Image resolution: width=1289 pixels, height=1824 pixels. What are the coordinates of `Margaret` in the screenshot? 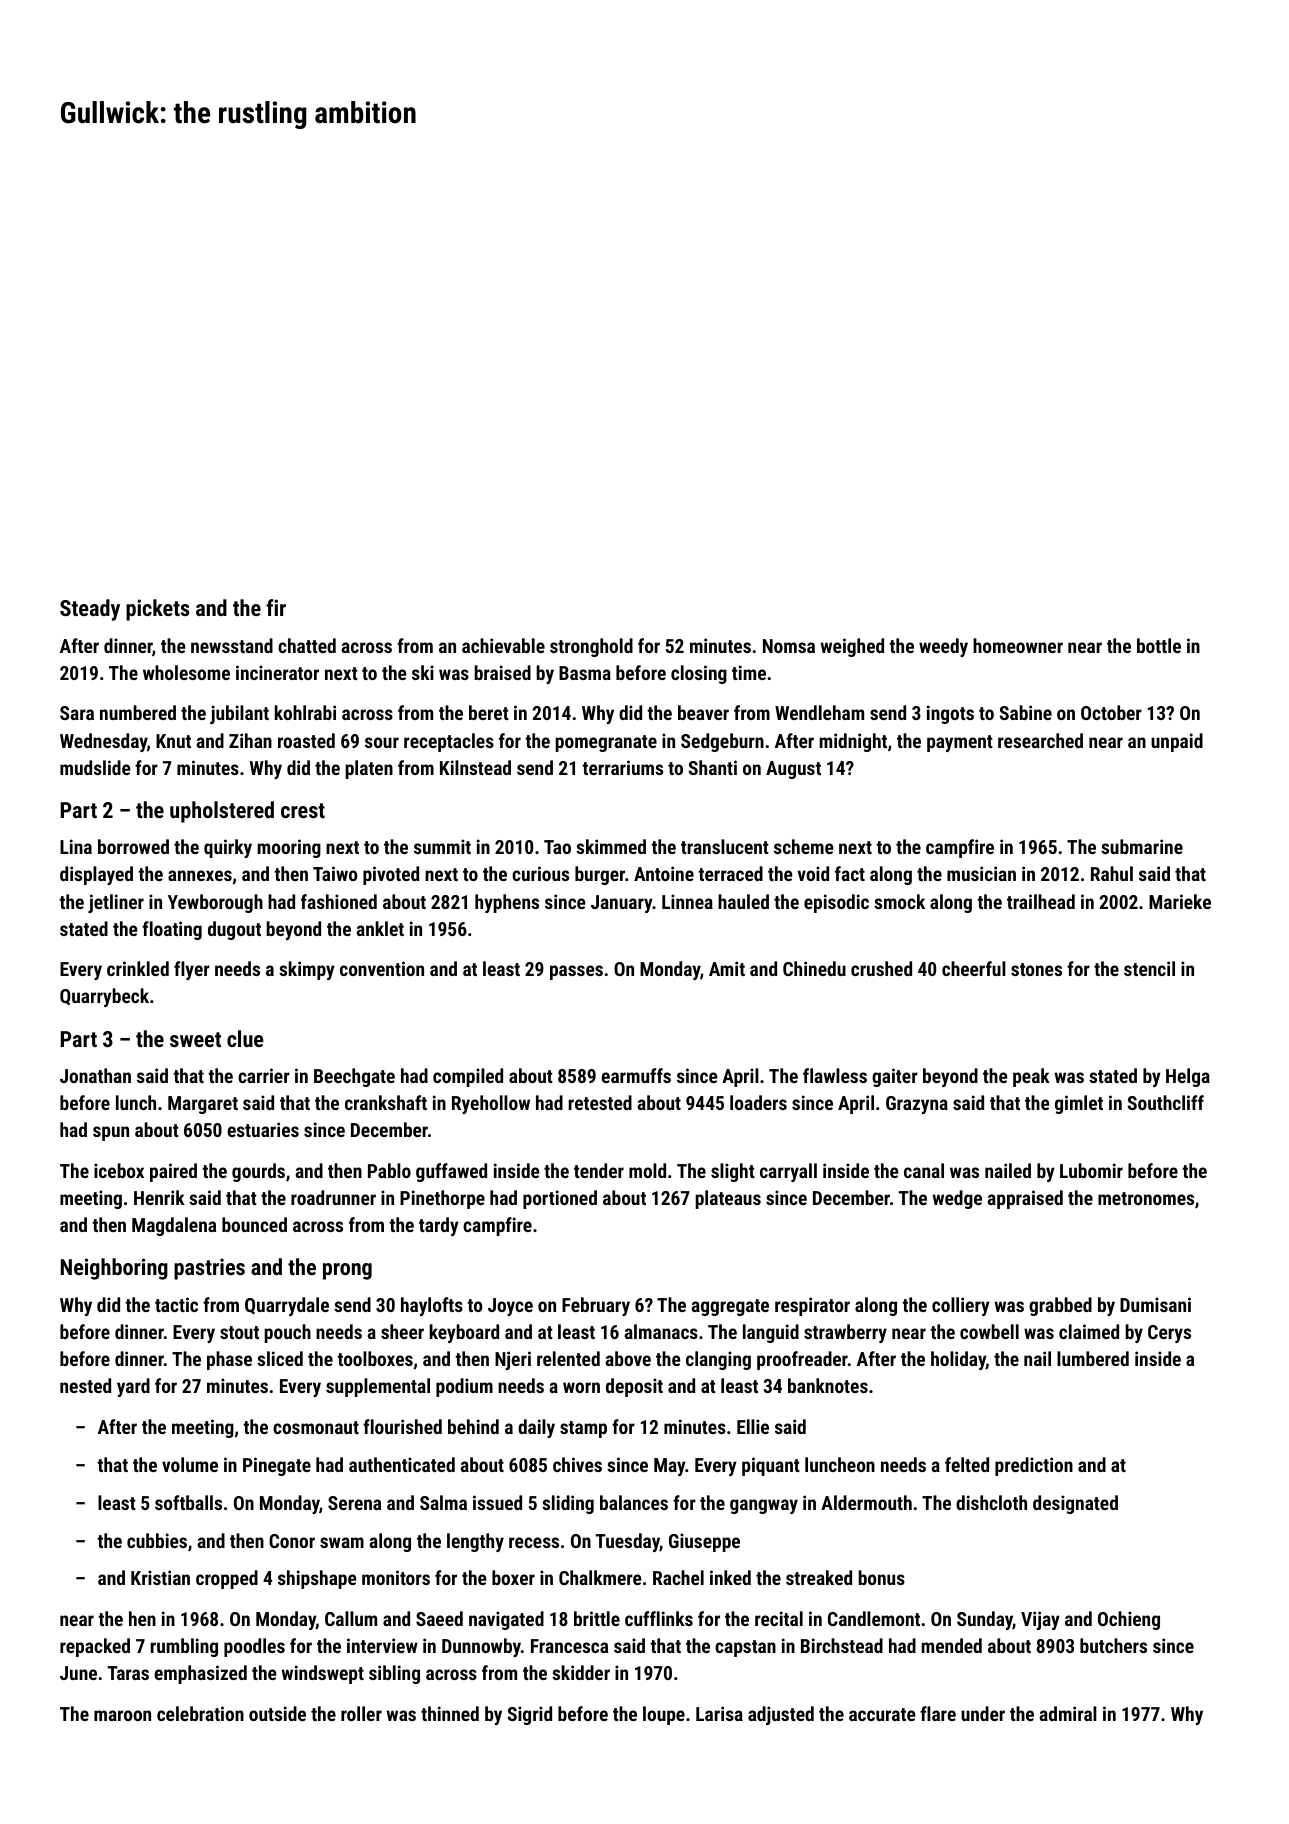 It's located at (203, 1105).
